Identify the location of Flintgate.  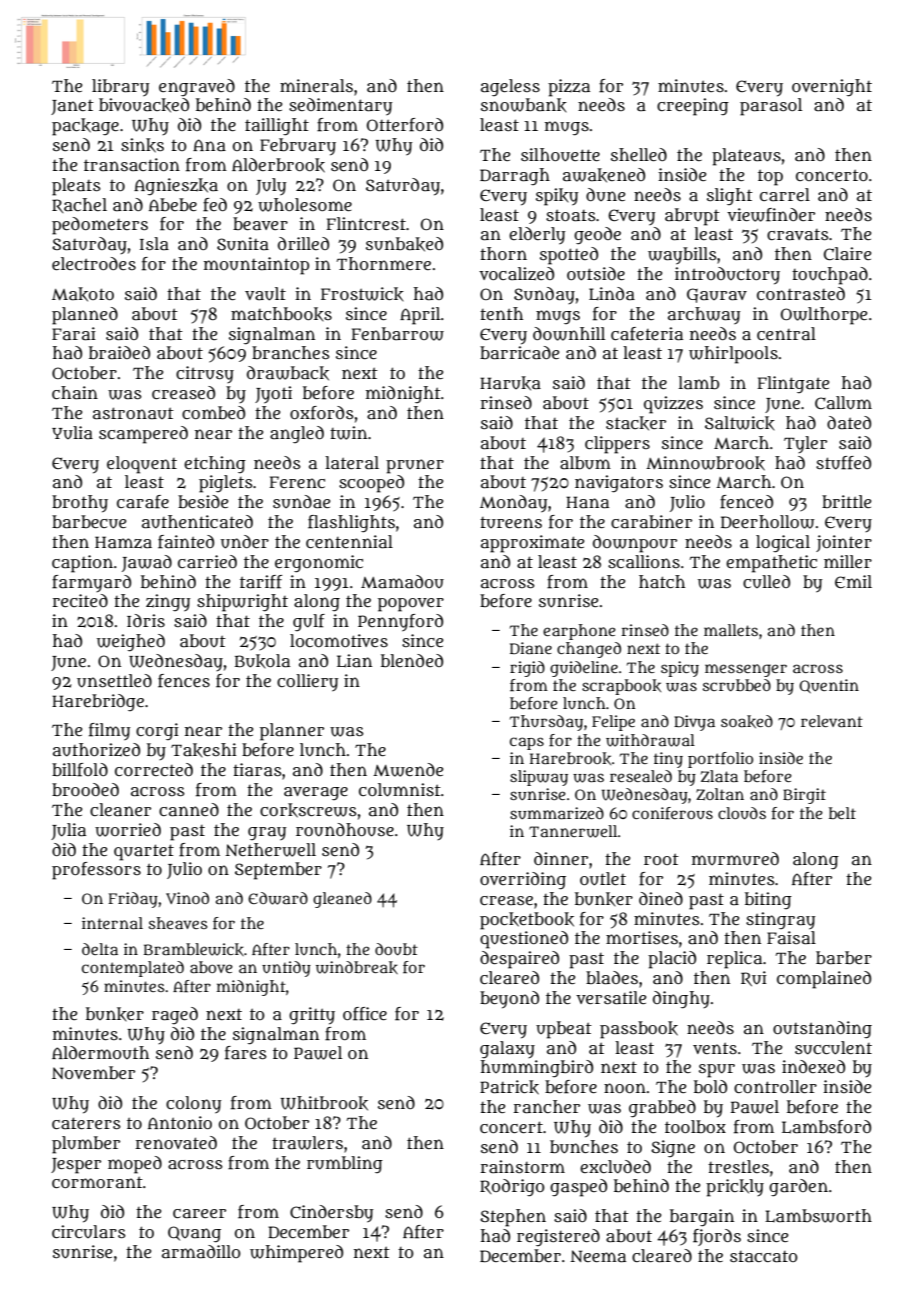
(793, 384).
